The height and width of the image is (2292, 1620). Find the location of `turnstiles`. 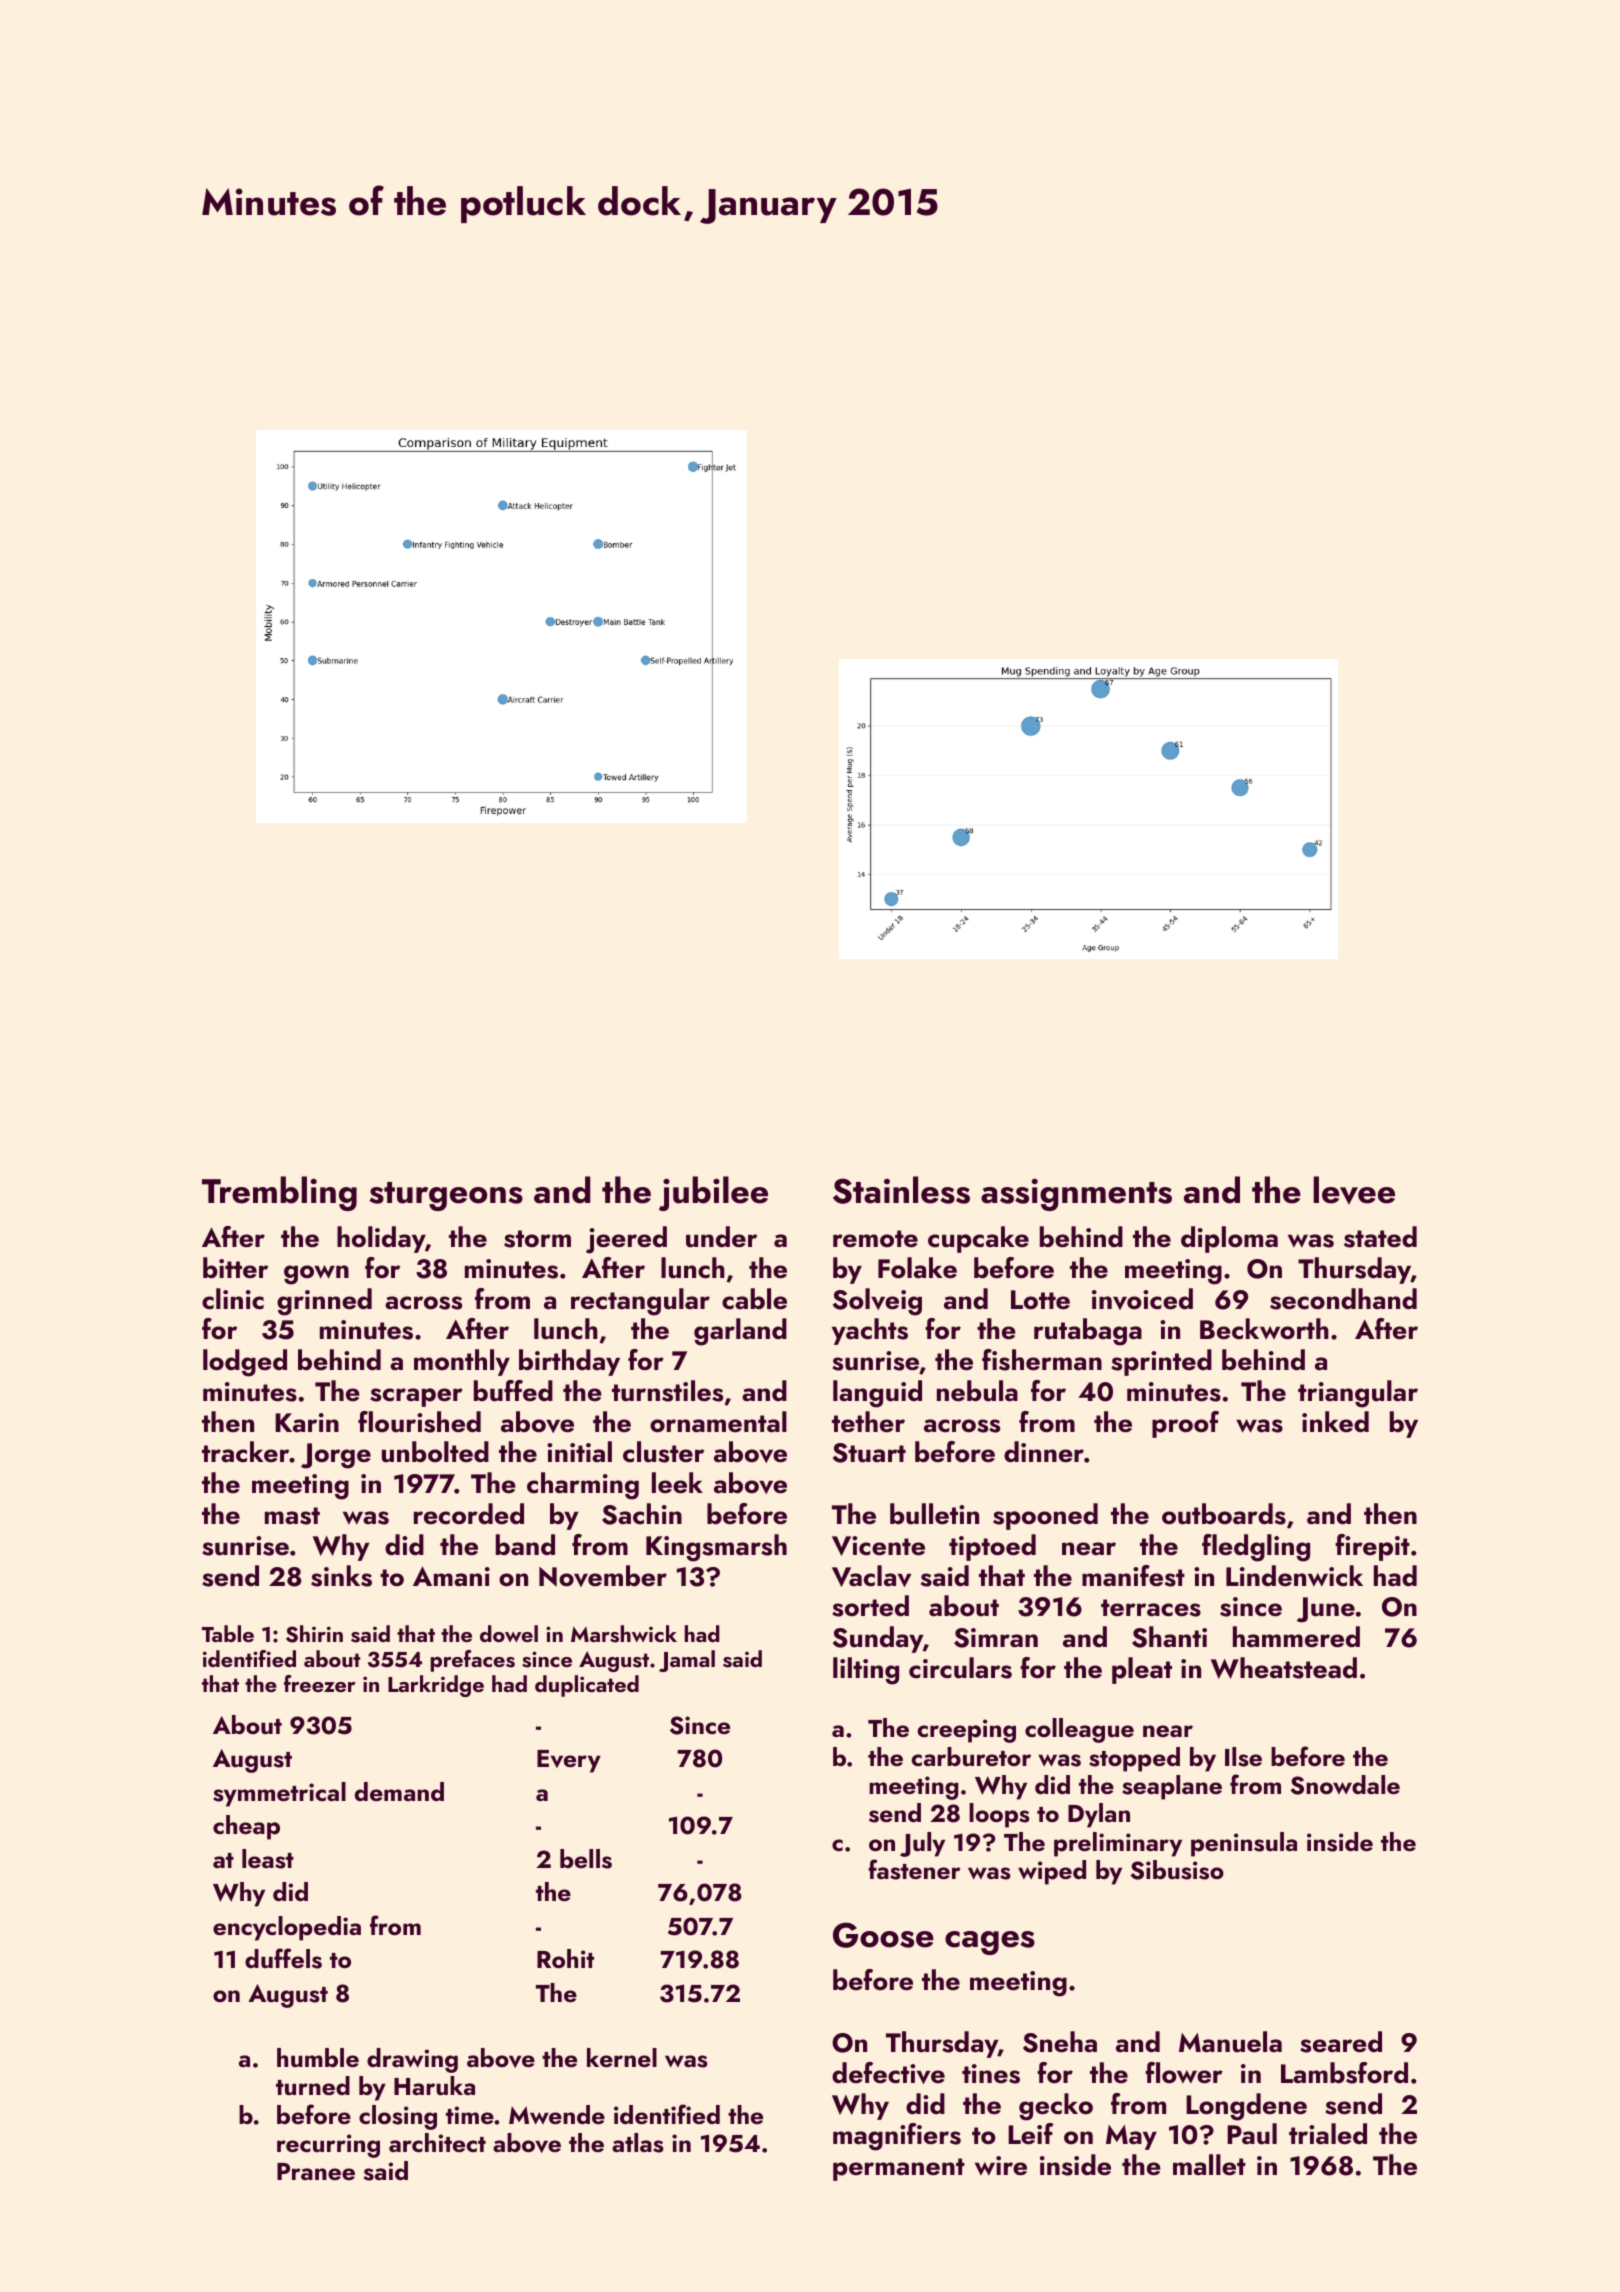

turnstiles is located at coordinates (667, 1391).
